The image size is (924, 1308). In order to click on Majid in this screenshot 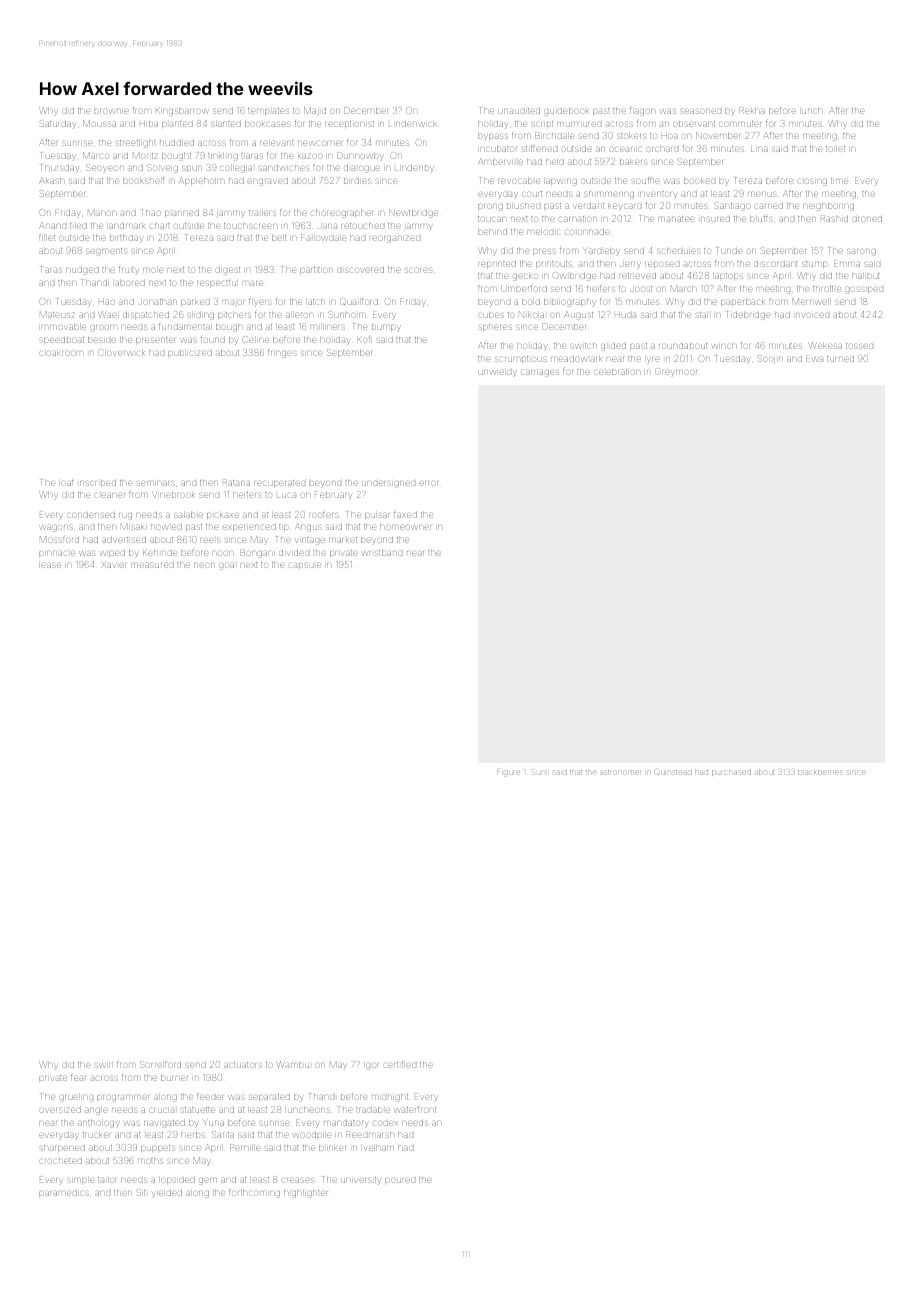, I will do `click(315, 111)`.
